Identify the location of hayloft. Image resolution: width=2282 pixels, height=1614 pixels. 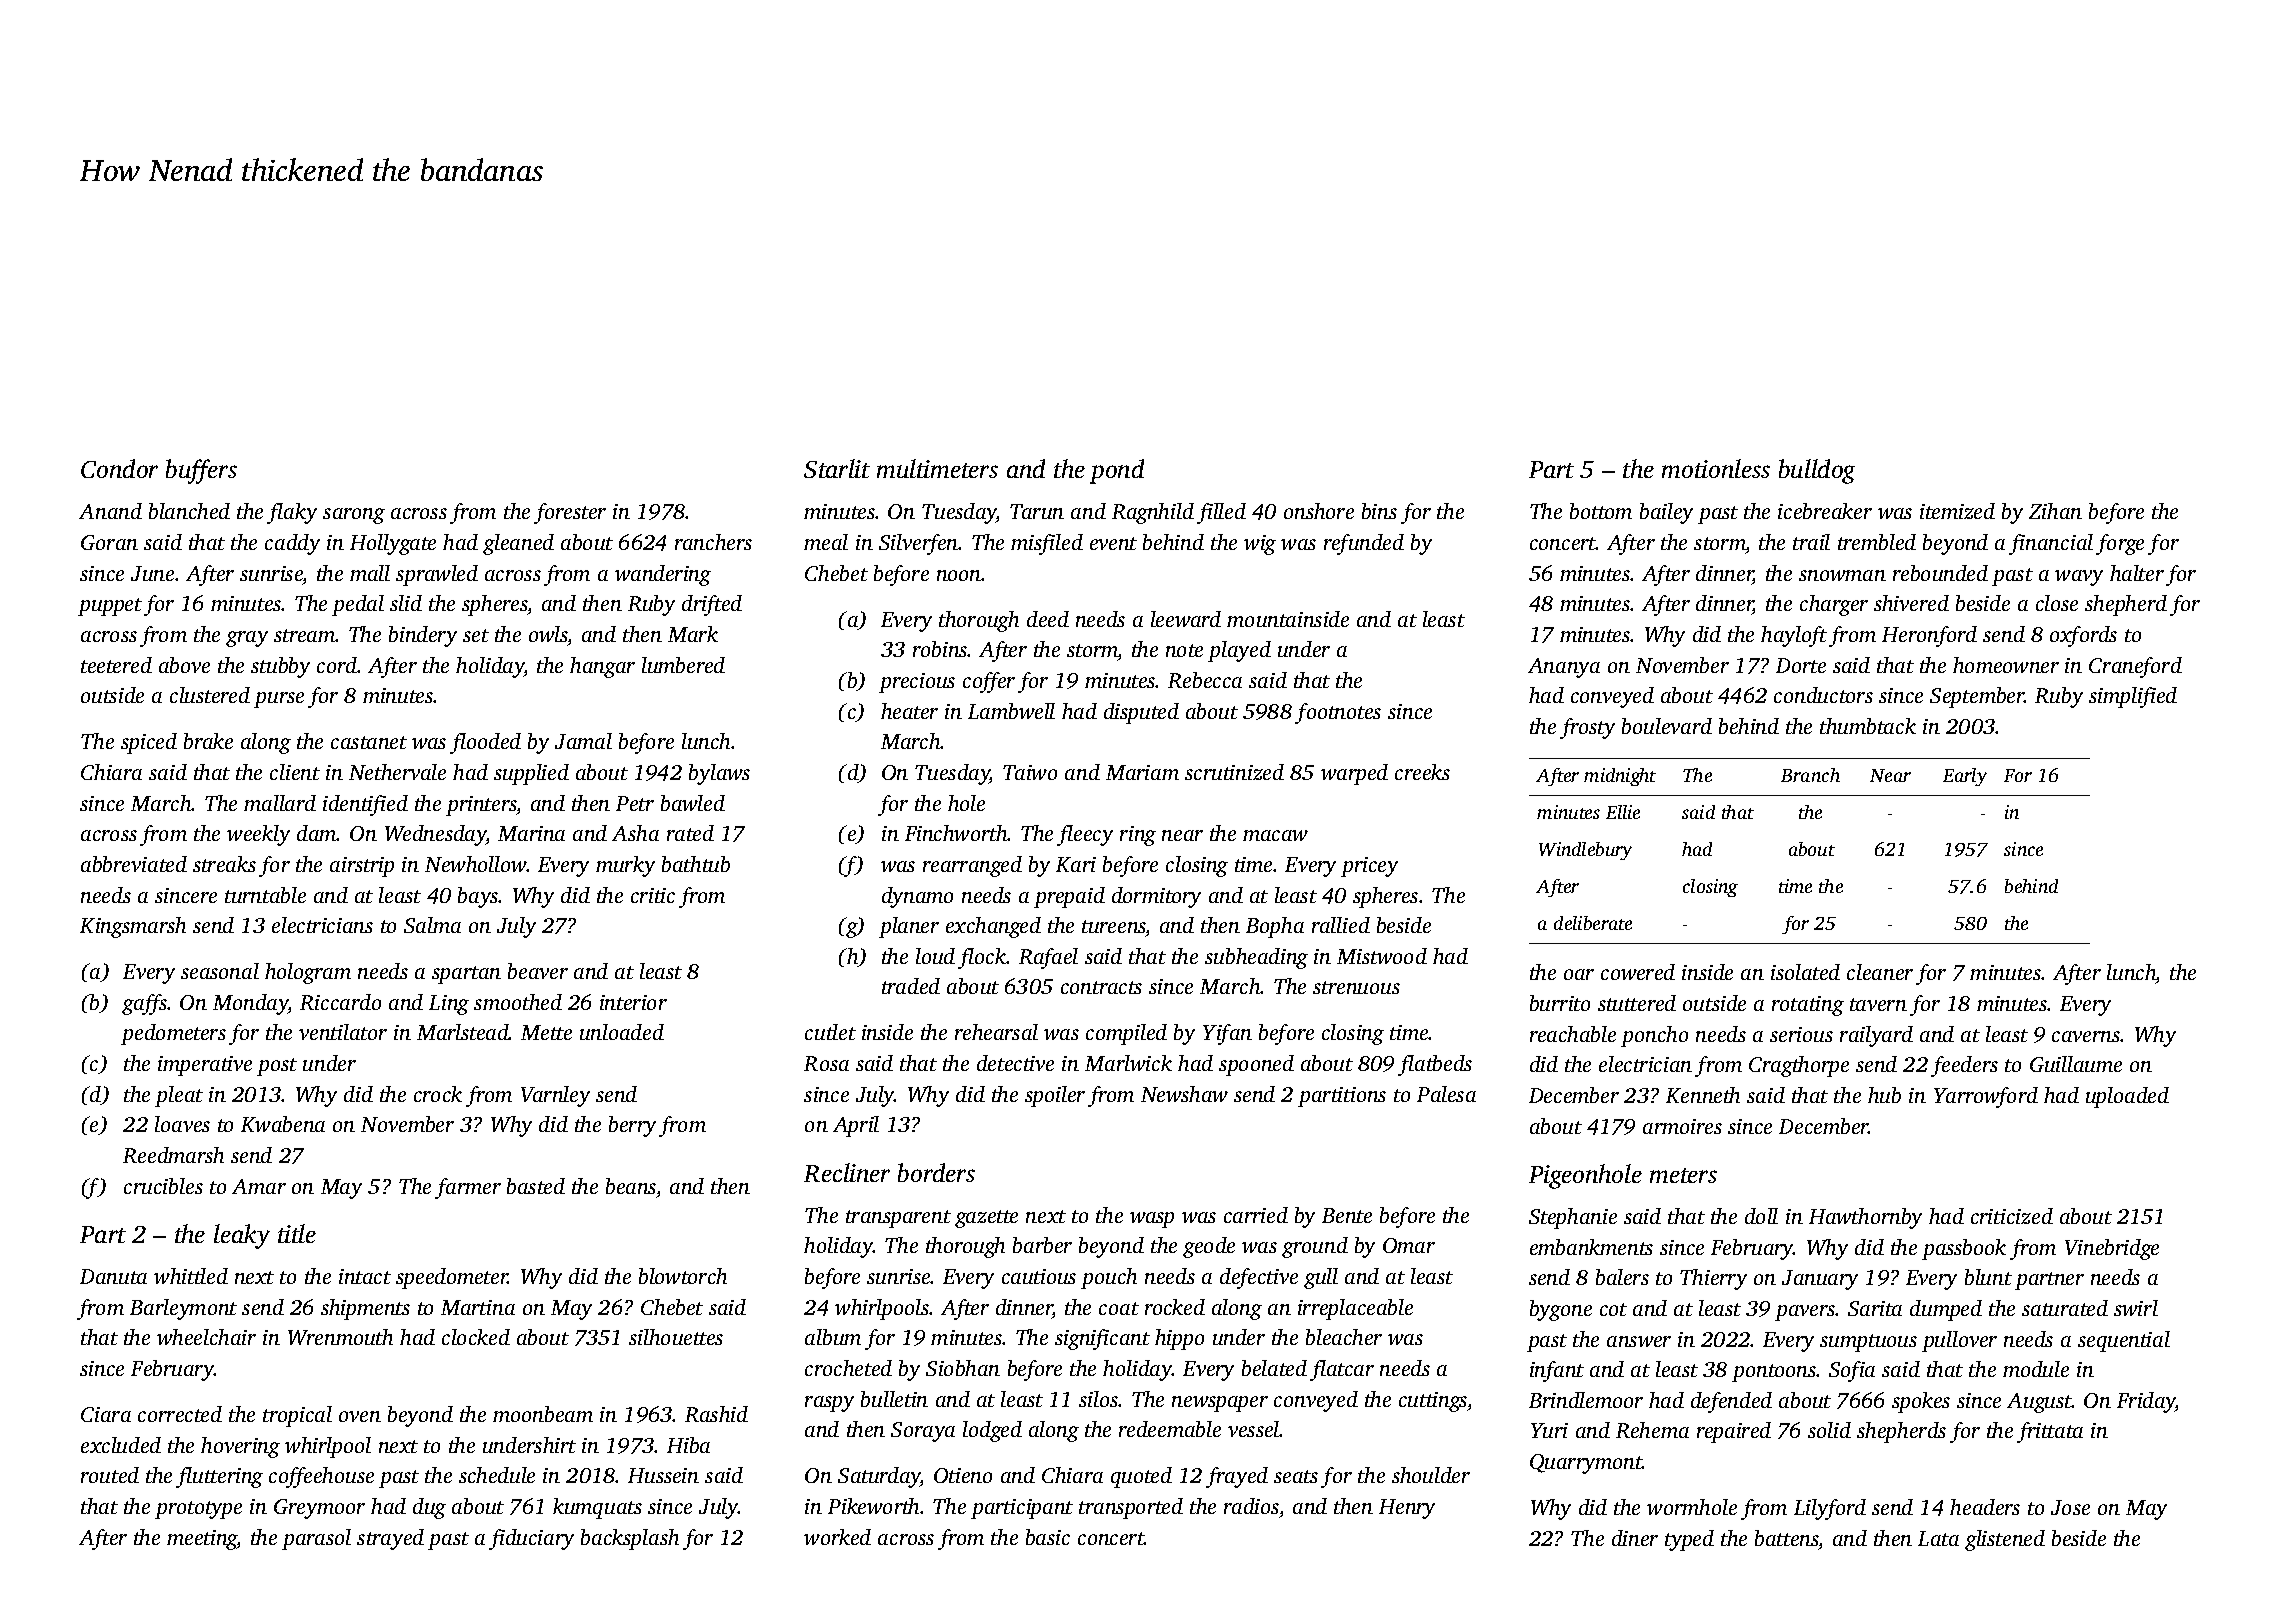
(1794, 636).
